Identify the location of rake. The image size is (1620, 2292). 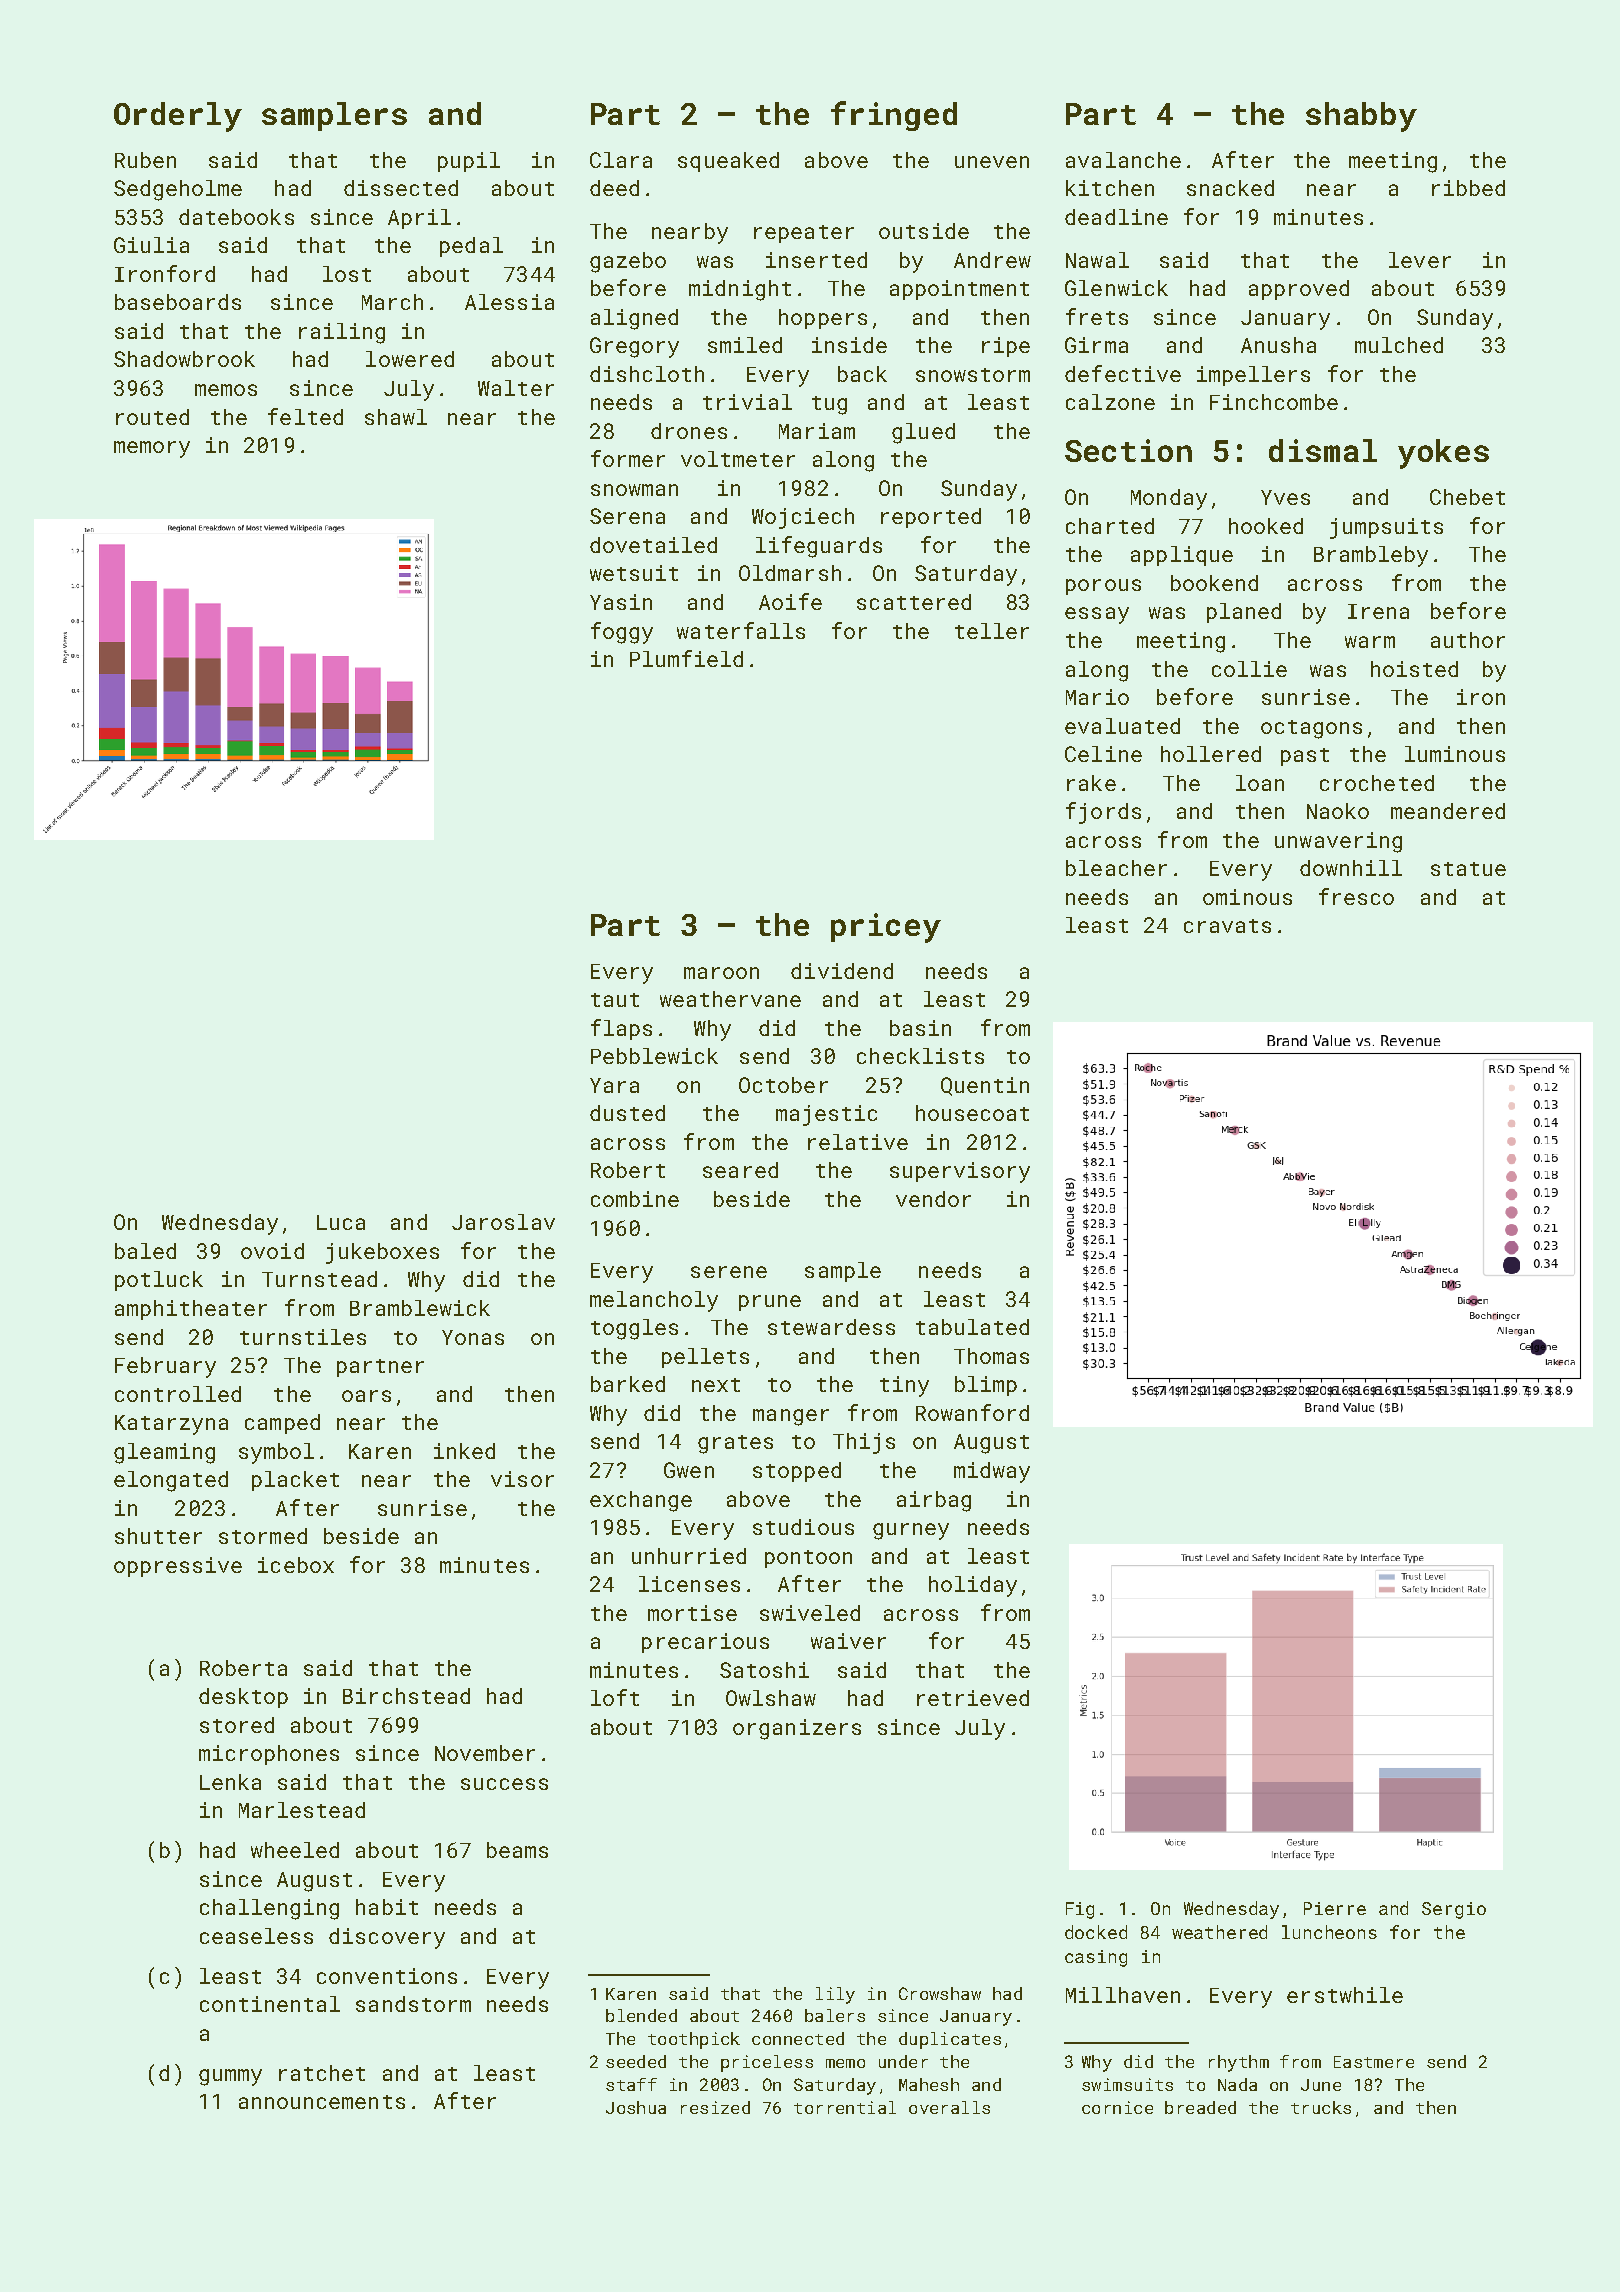
(1091, 783).
